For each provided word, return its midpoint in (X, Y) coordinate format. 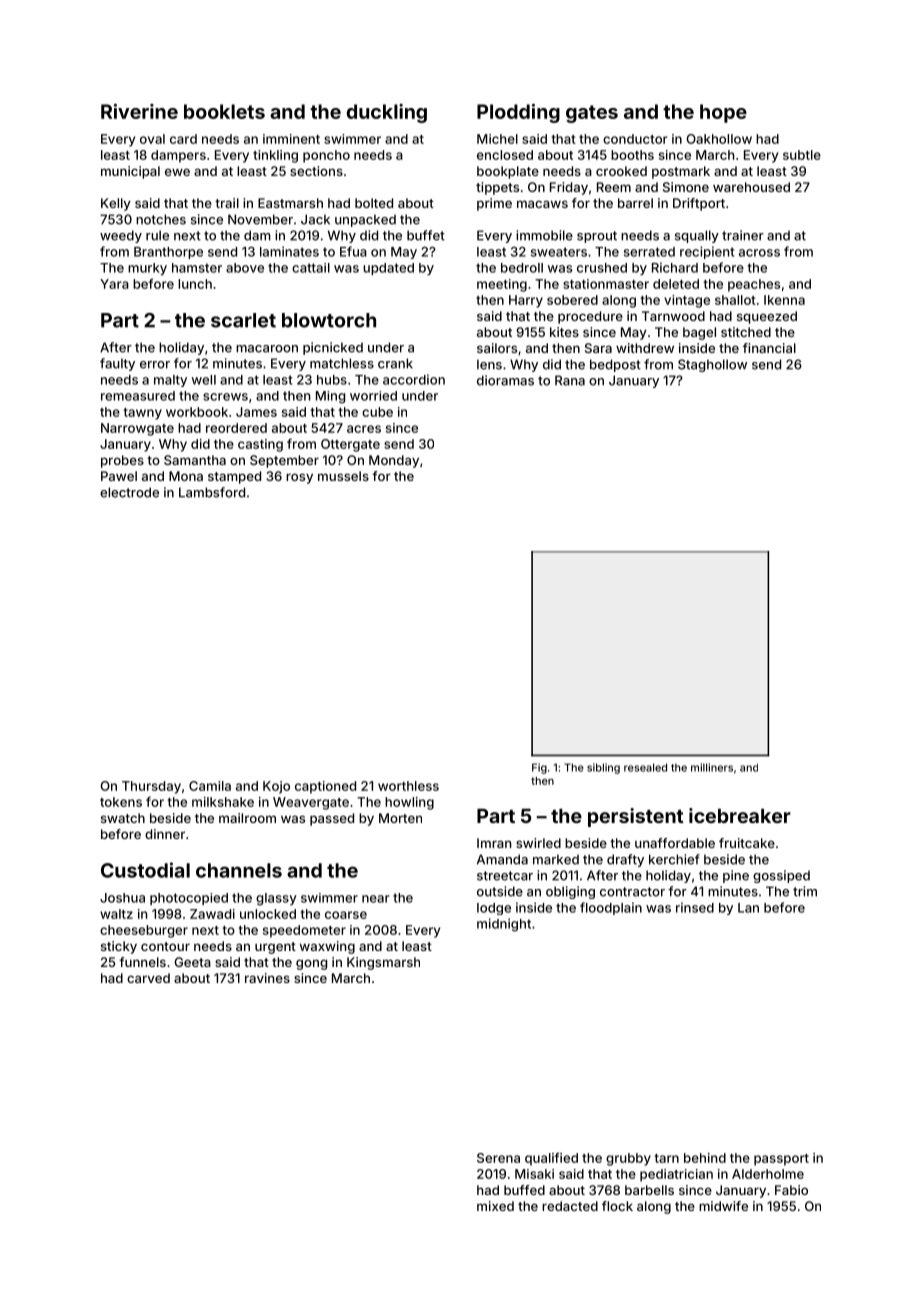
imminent (291, 139)
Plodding (518, 113)
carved (148, 978)
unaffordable (675, 843)
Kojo (276, 787)
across (759, 253)
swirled (538, 843)
